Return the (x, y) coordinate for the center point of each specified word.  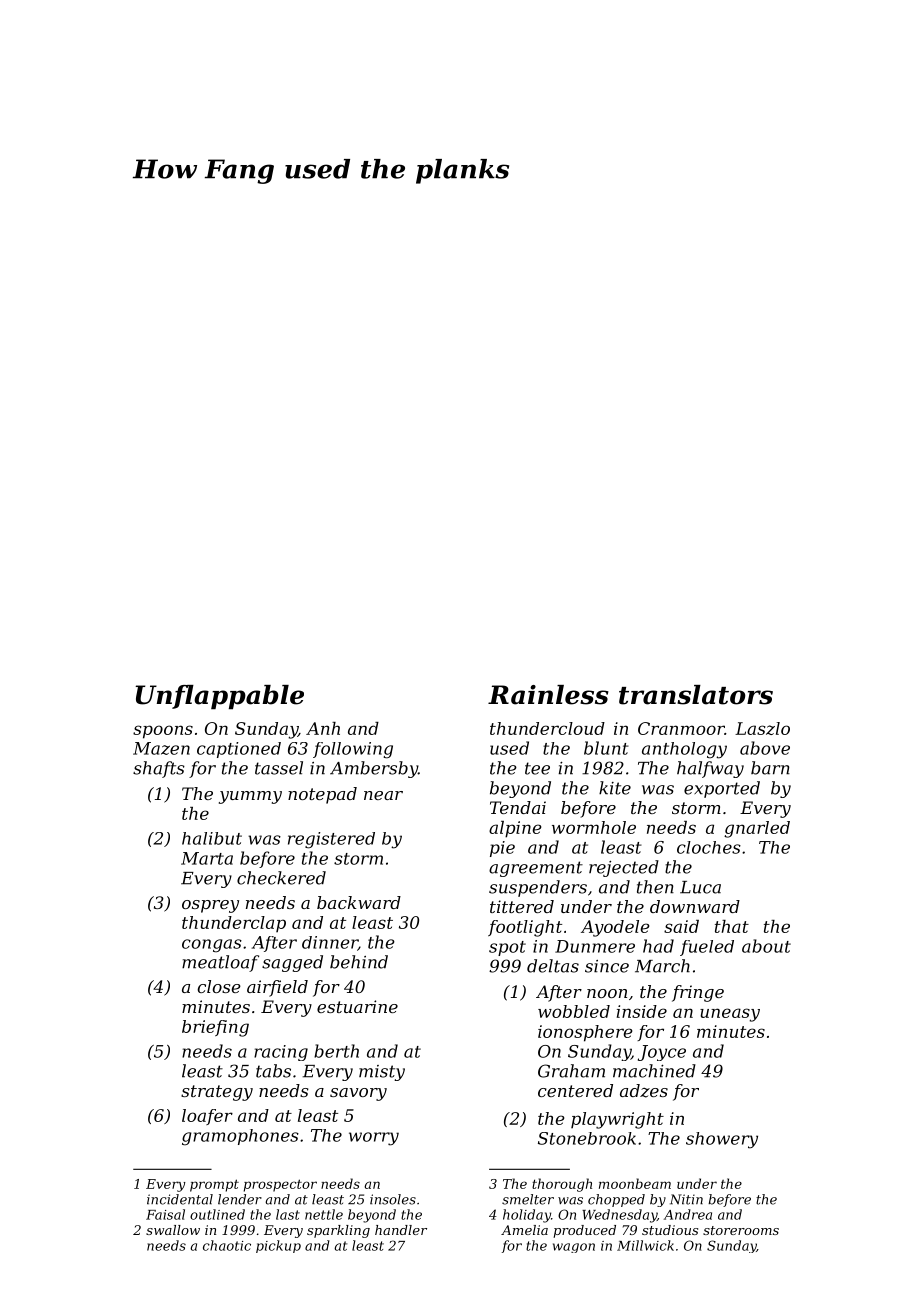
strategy (217, 1093)
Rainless (548, 695)
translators (696, 695)
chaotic (227, 1245)
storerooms (741, 1230)
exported (722, 789)
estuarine (357, 1006)
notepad (322, 795)
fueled (707, 948)
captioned (239, 750)
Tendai (518, 807)
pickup (278, 1246)
